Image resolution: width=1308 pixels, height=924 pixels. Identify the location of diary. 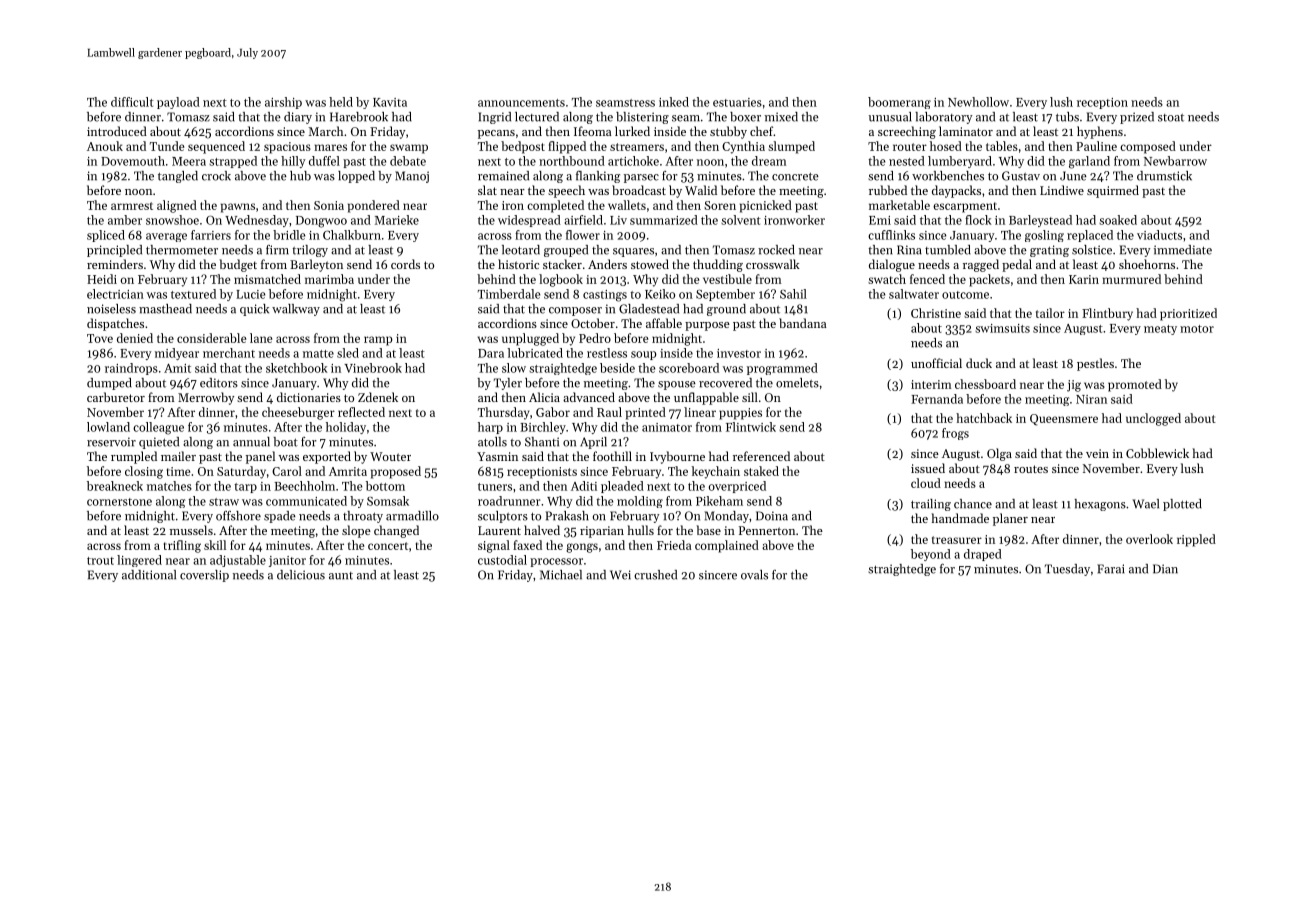
(298, 118).
